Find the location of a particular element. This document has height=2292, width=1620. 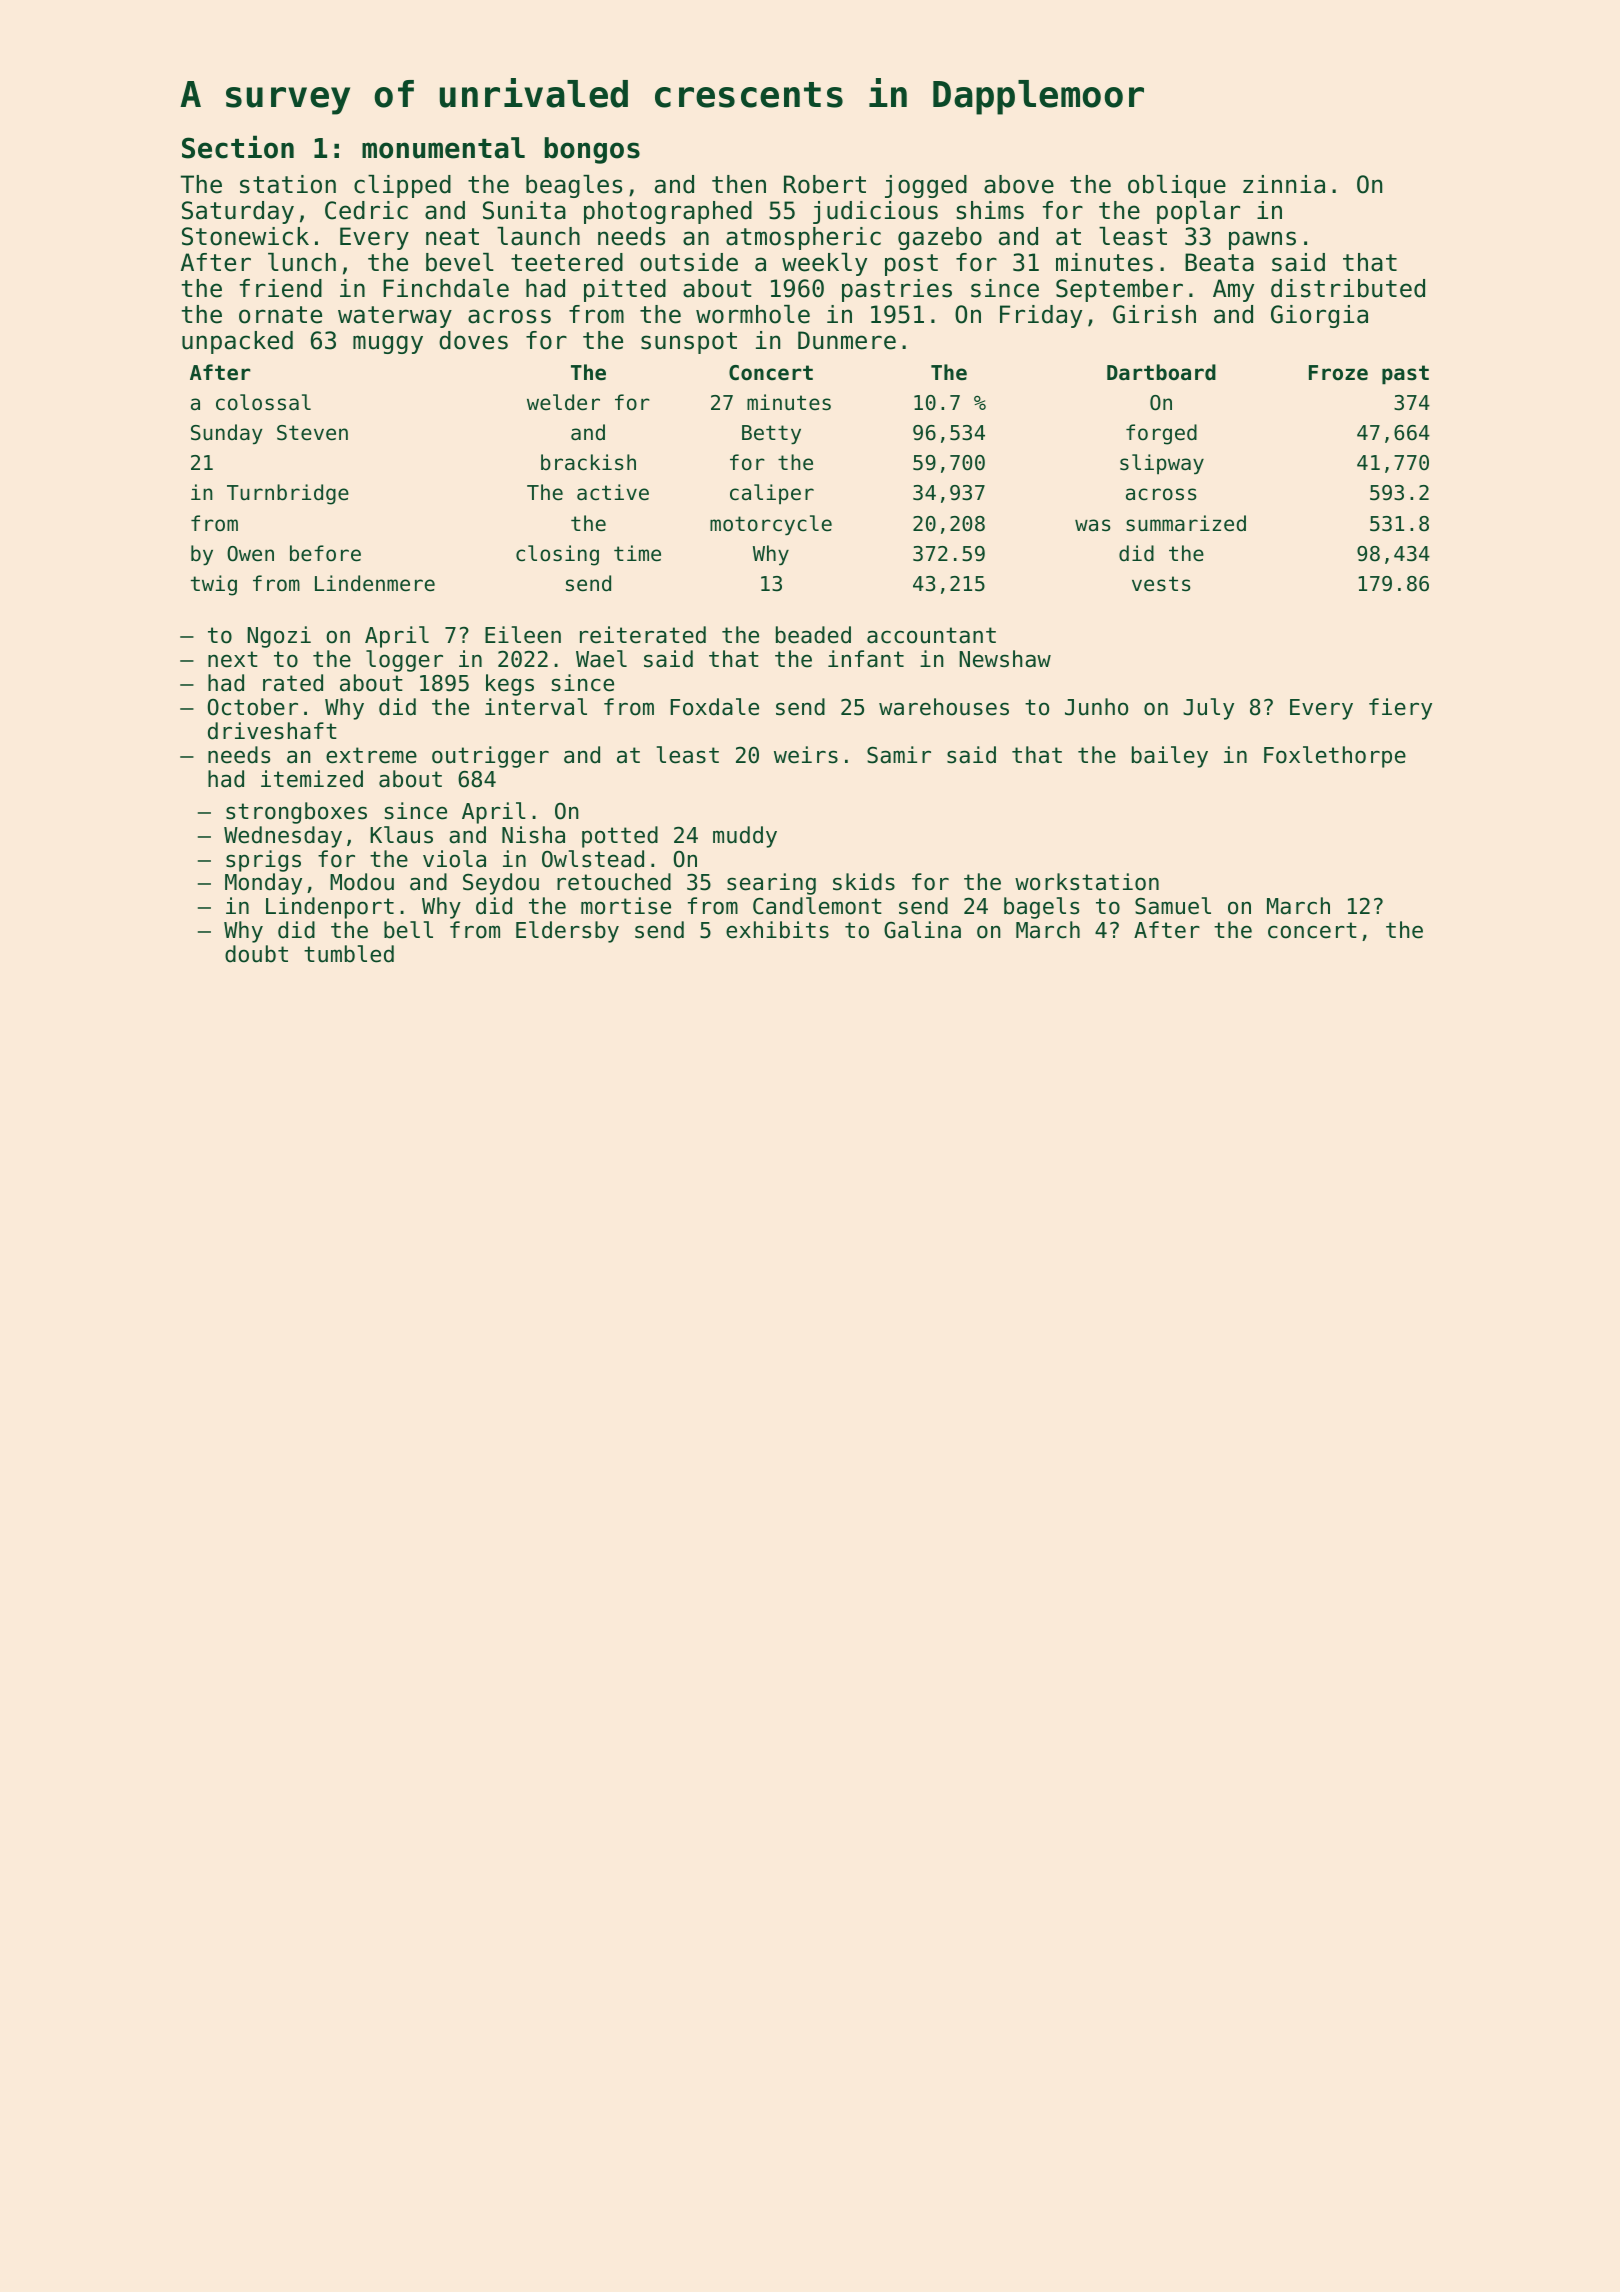

Section is located at coordinates (238, 147).
